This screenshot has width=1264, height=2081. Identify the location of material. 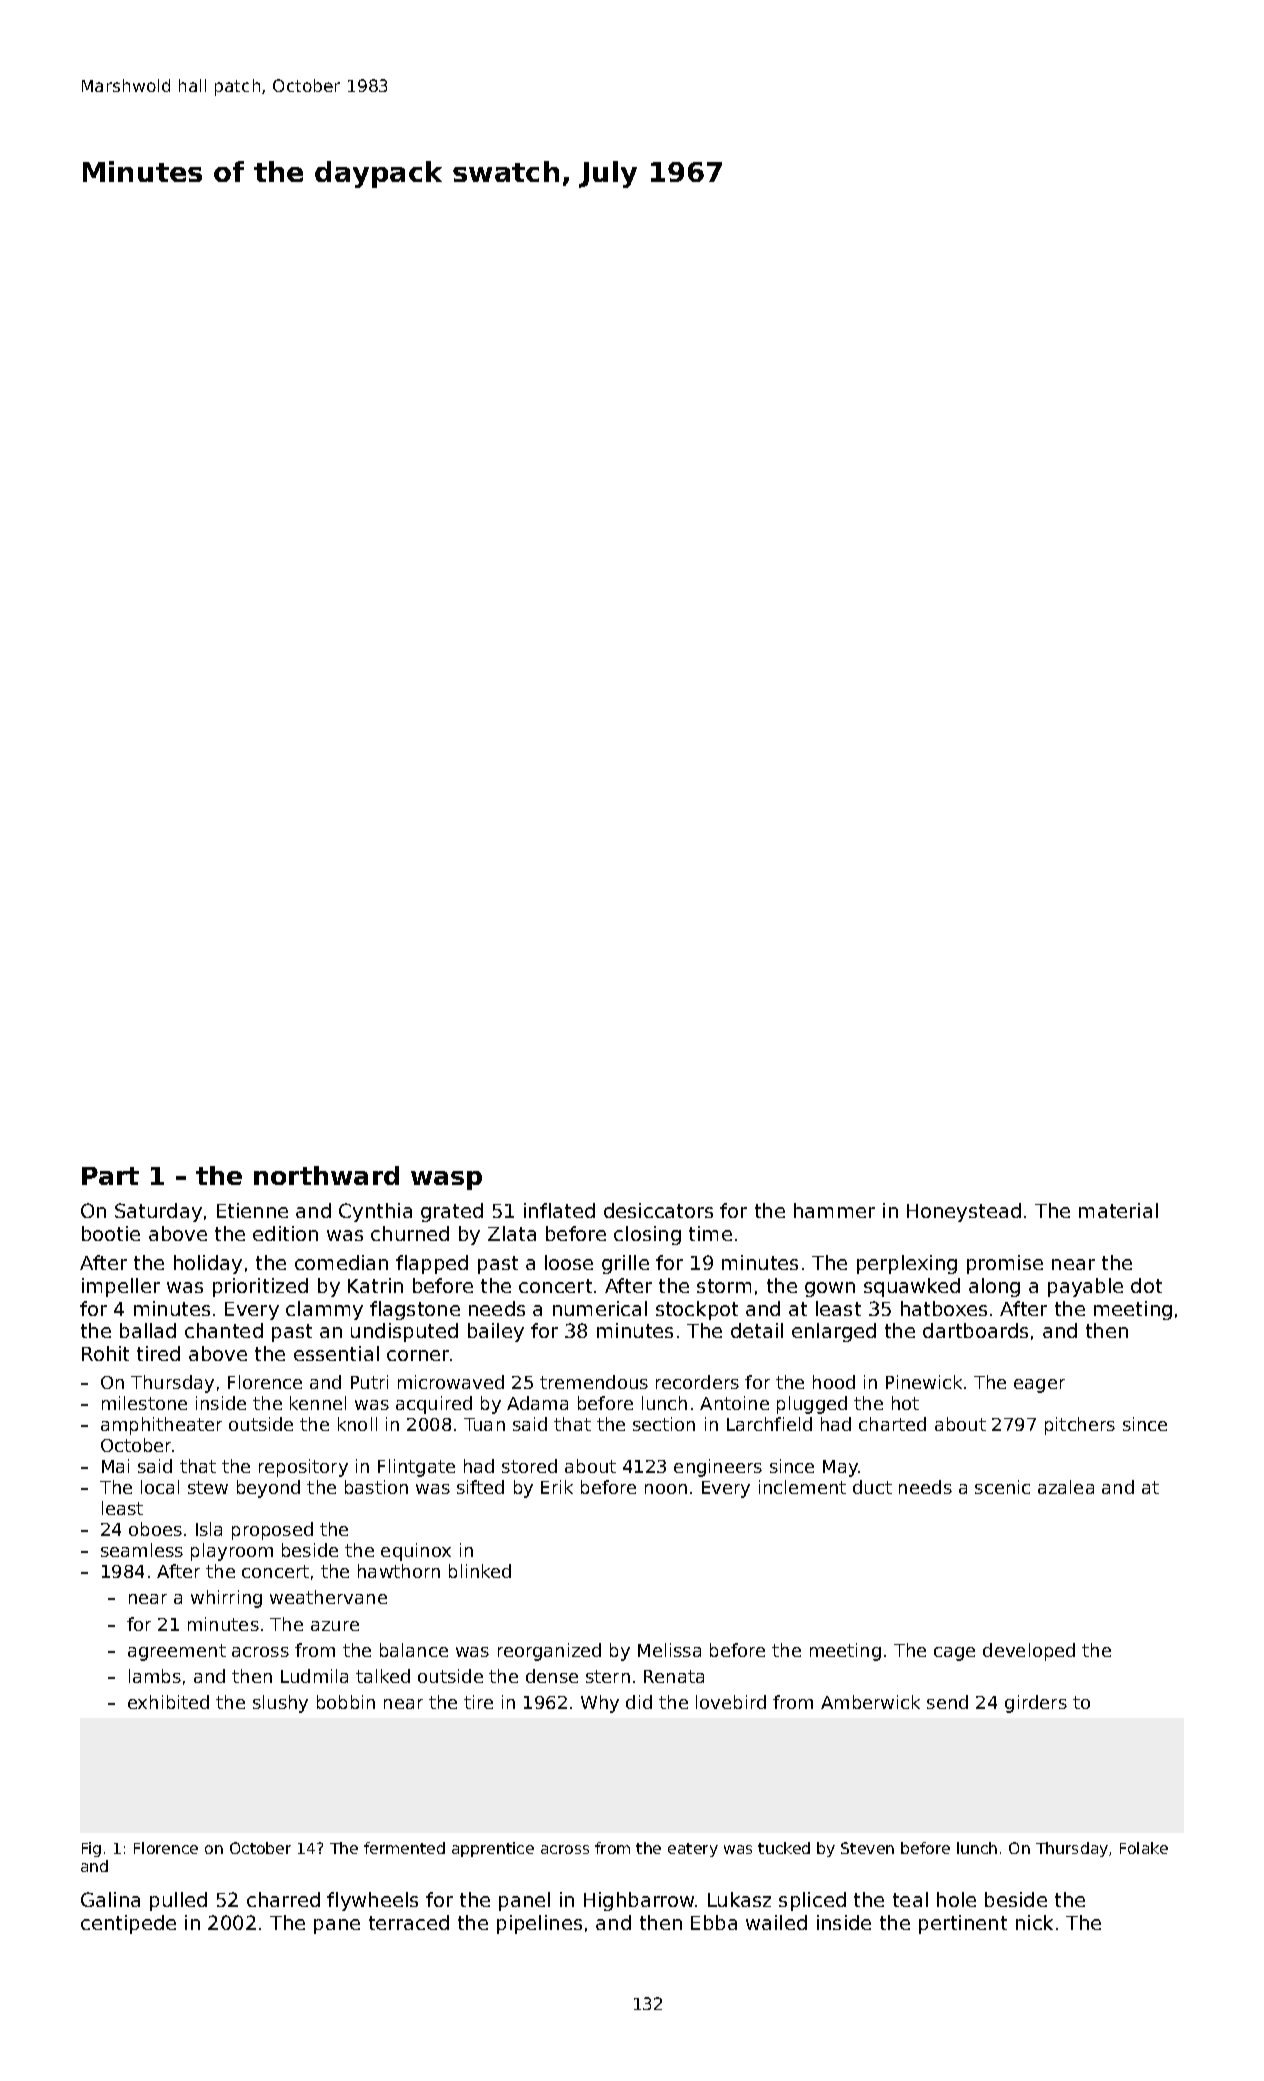
(1118, 1210).
